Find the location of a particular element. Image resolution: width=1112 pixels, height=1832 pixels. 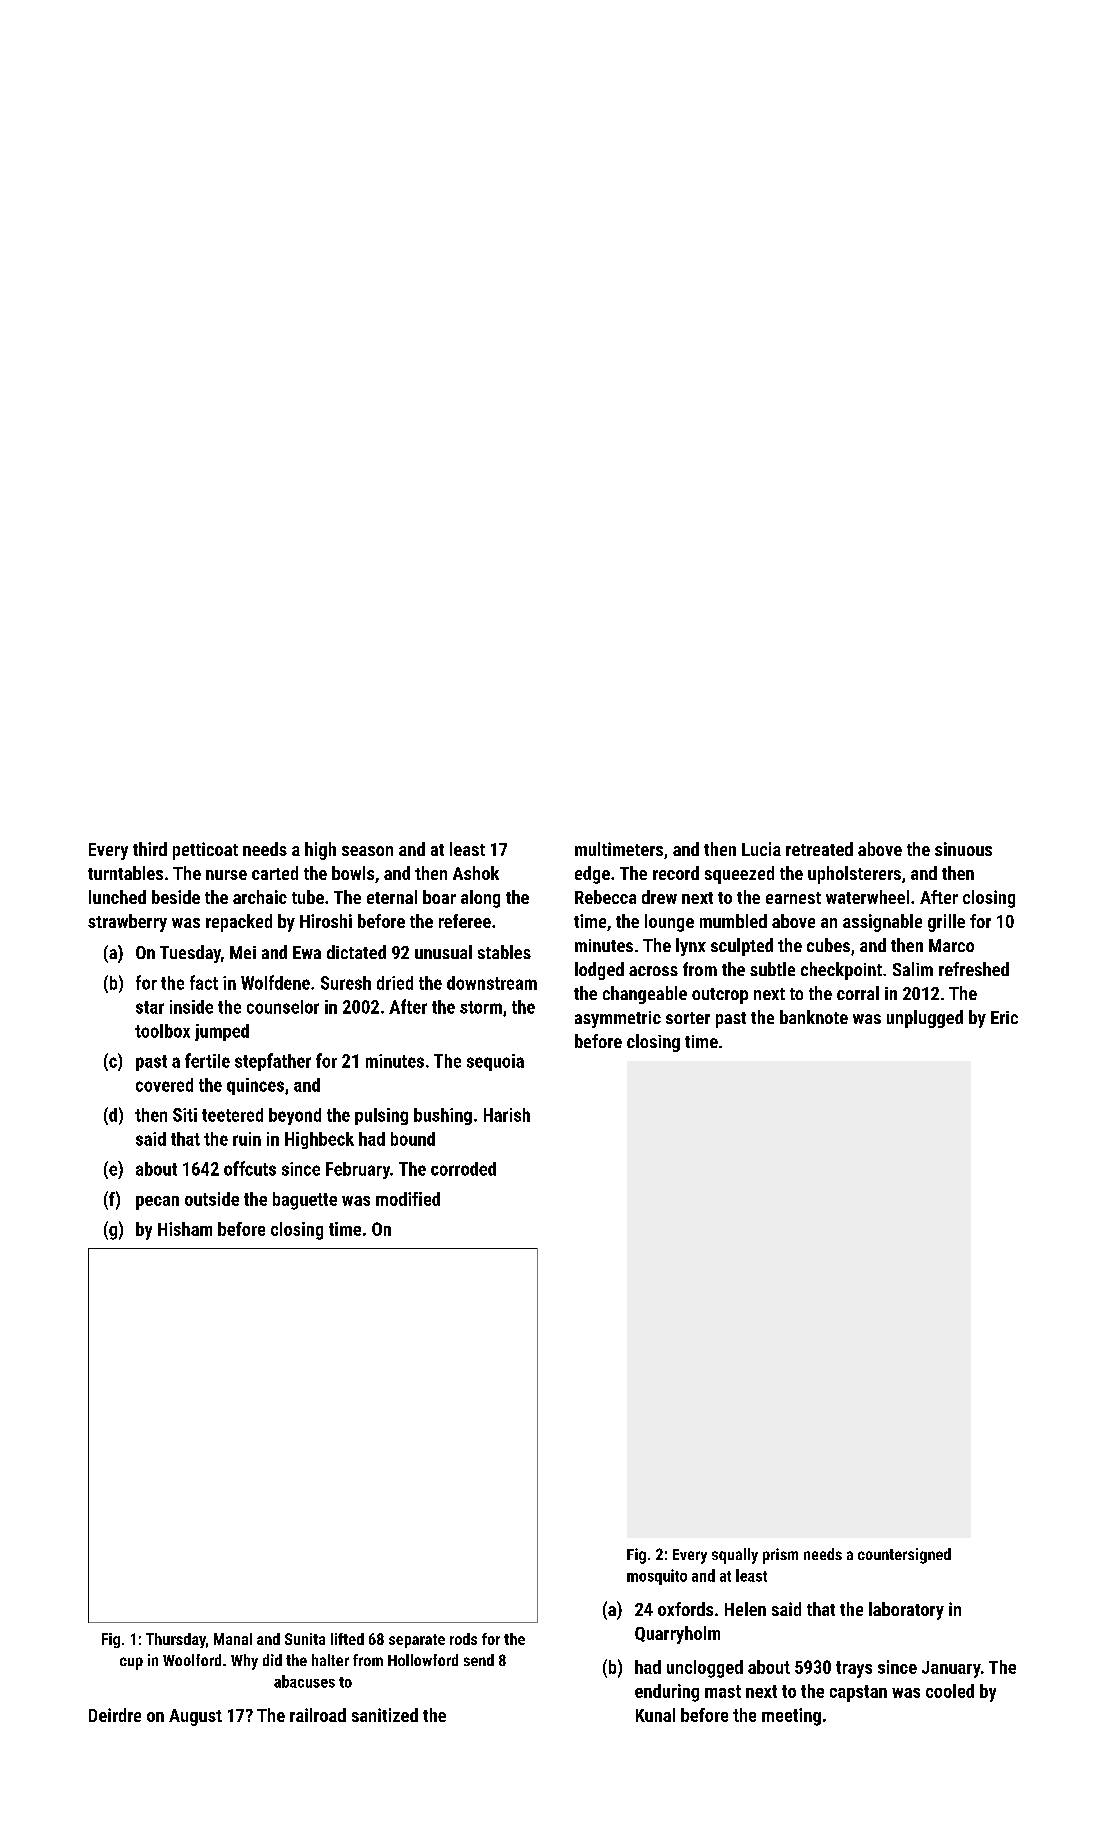

countersigned is located at coordinates (904, 1556).
